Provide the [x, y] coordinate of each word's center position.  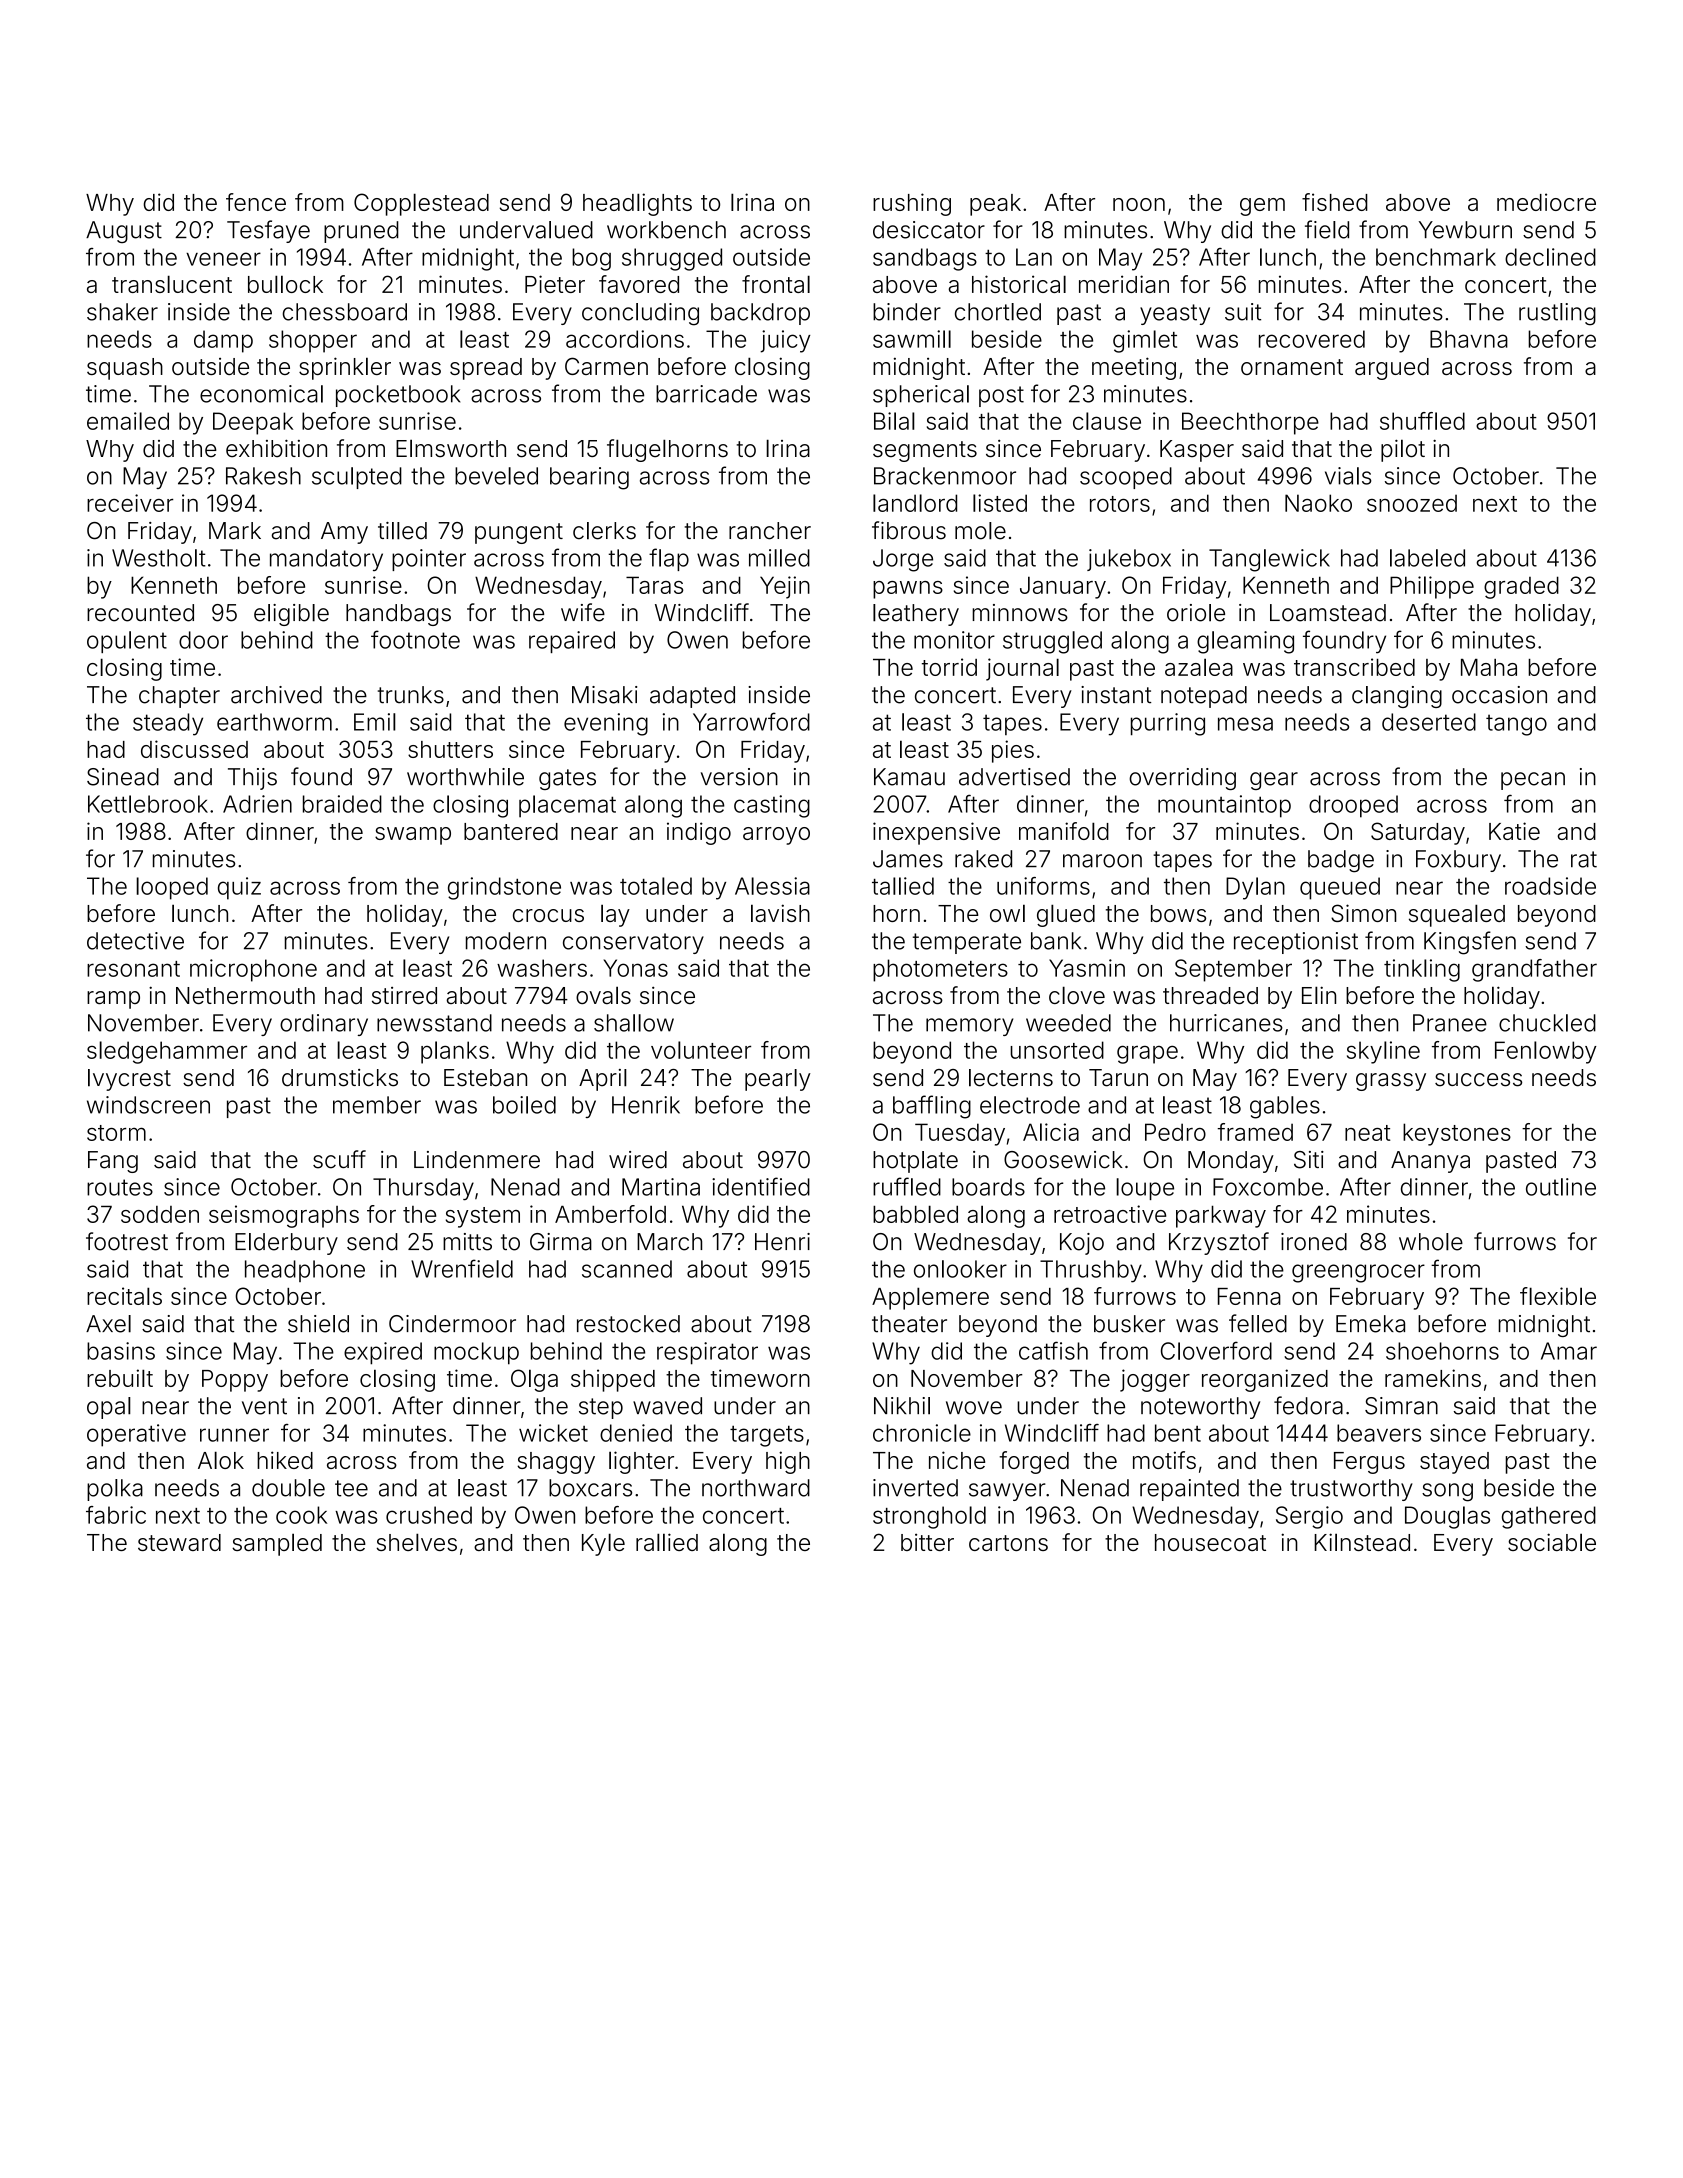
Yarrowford [751, 721]
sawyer [1007, 1492]
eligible [291, 615]
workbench [666, 230]
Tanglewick [1269, 560]
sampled [277, 1544]
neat [1367, 1133]
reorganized [1265, 1380]
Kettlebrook [148, 804]
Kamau [909, 777]
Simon [1363, 913]
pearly [778, 1080]
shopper [313, 341]
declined [1550, 257]
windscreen [148, 1105]
